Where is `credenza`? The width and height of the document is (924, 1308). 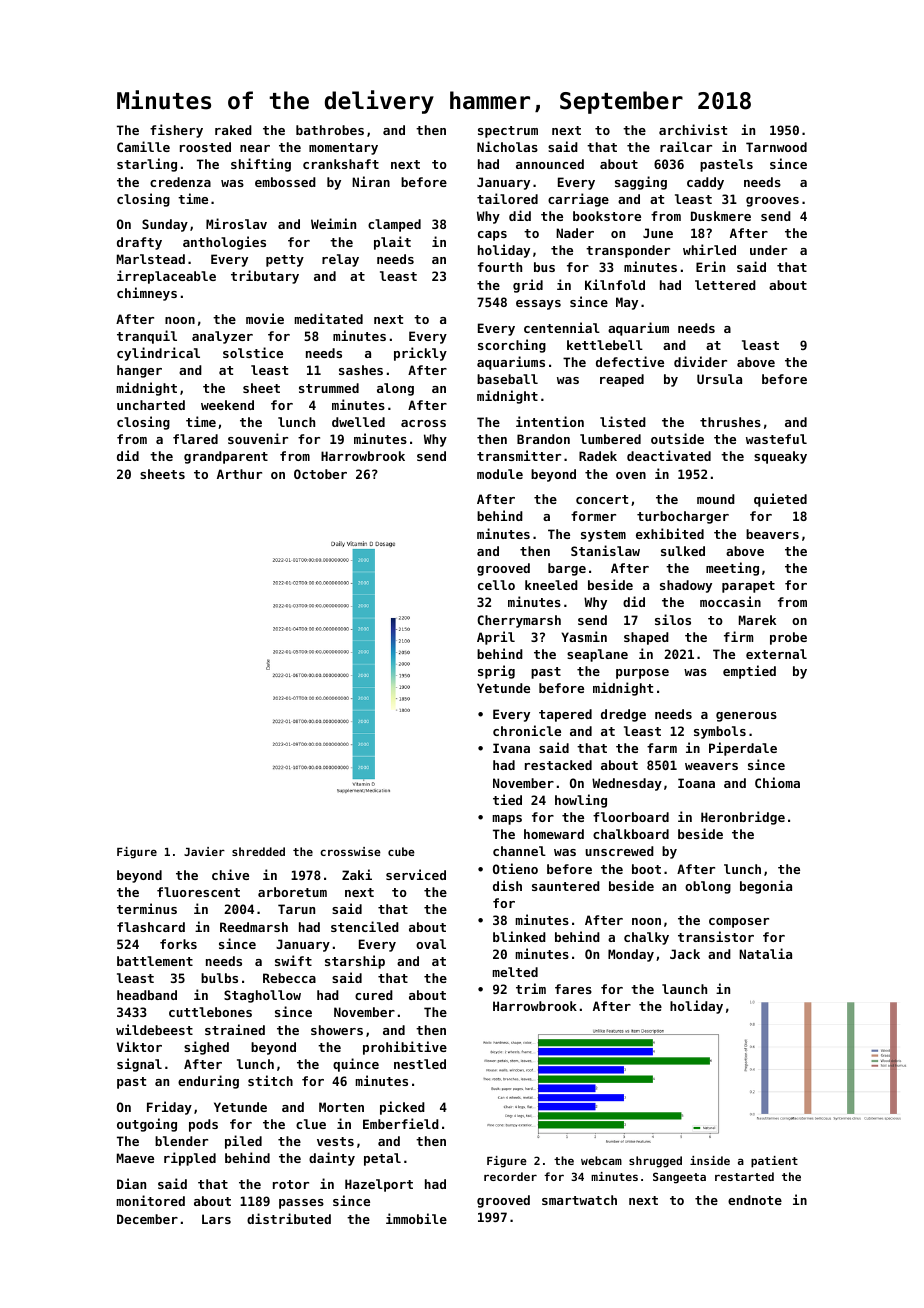 credenza is located at coordinates (180, 182).
